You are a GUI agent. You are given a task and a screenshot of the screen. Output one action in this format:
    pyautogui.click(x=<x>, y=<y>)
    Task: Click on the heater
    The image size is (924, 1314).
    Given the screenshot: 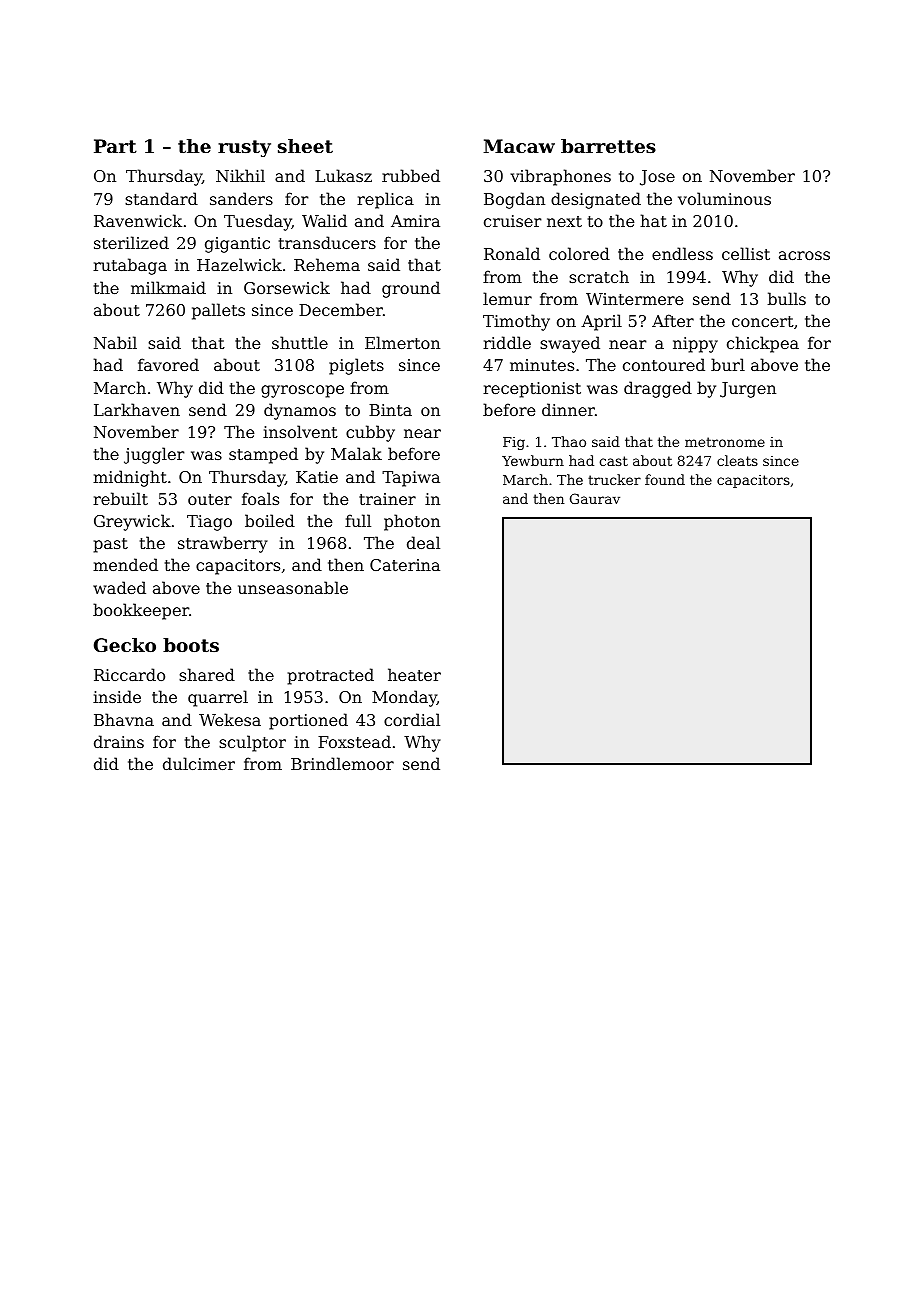 What is the action you would take?
    pyautogui.click(x=414, y=674)
